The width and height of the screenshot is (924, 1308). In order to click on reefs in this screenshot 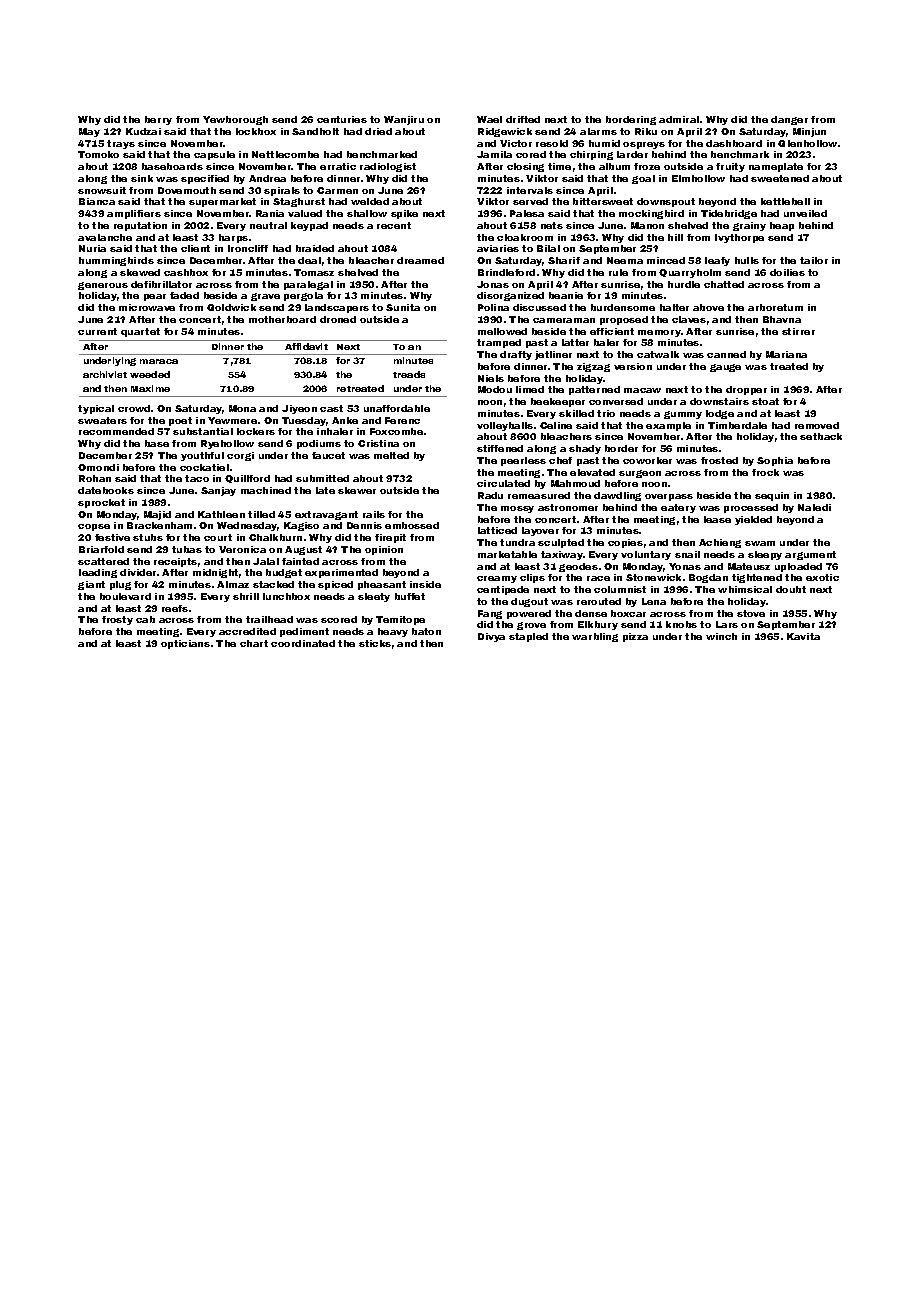, I will do `click(175, 608)`.
